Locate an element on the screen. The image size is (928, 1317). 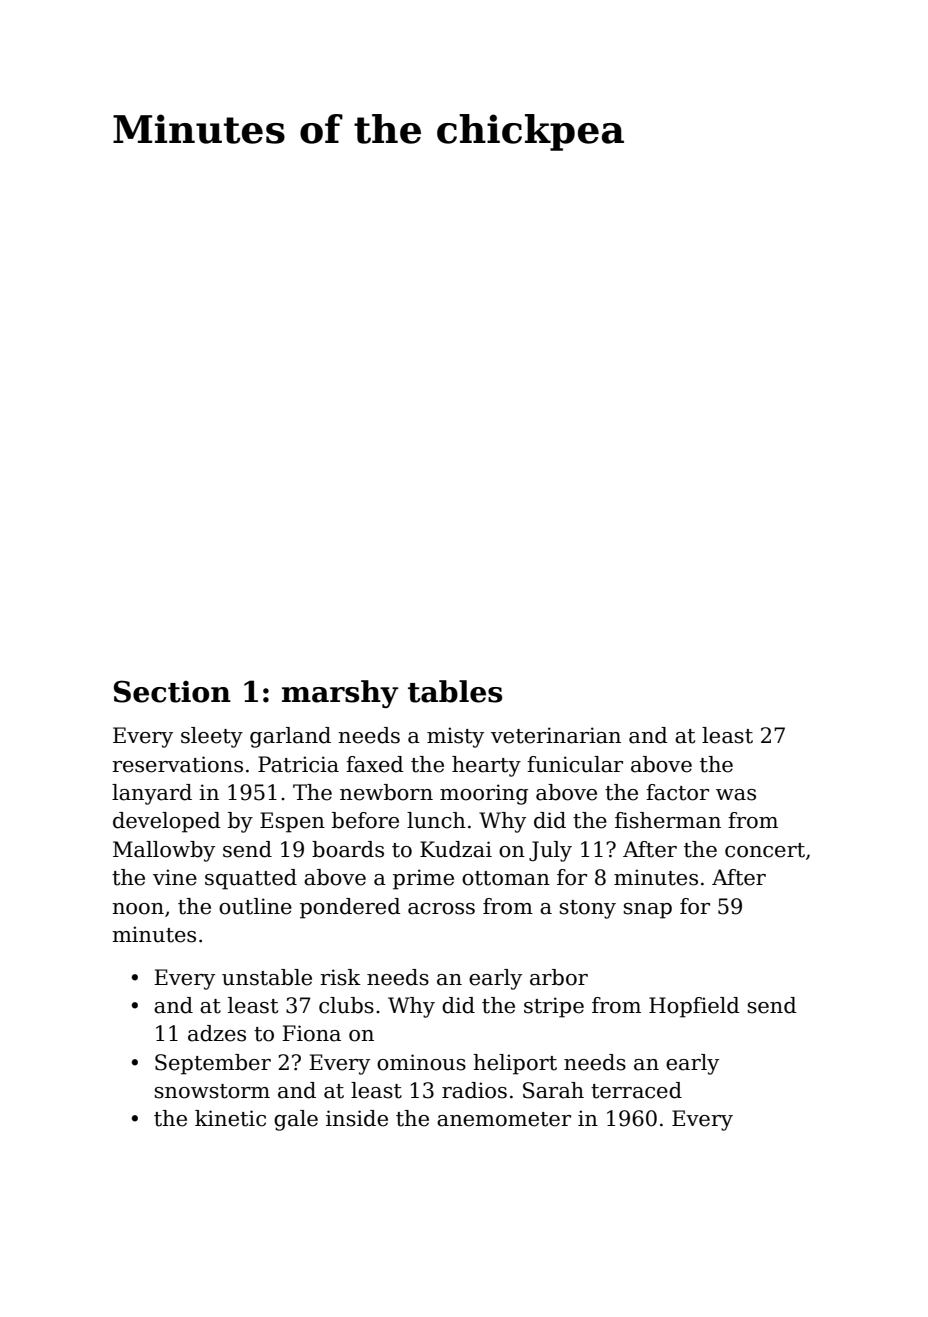
marshy is located at coordinates (340, 694).
